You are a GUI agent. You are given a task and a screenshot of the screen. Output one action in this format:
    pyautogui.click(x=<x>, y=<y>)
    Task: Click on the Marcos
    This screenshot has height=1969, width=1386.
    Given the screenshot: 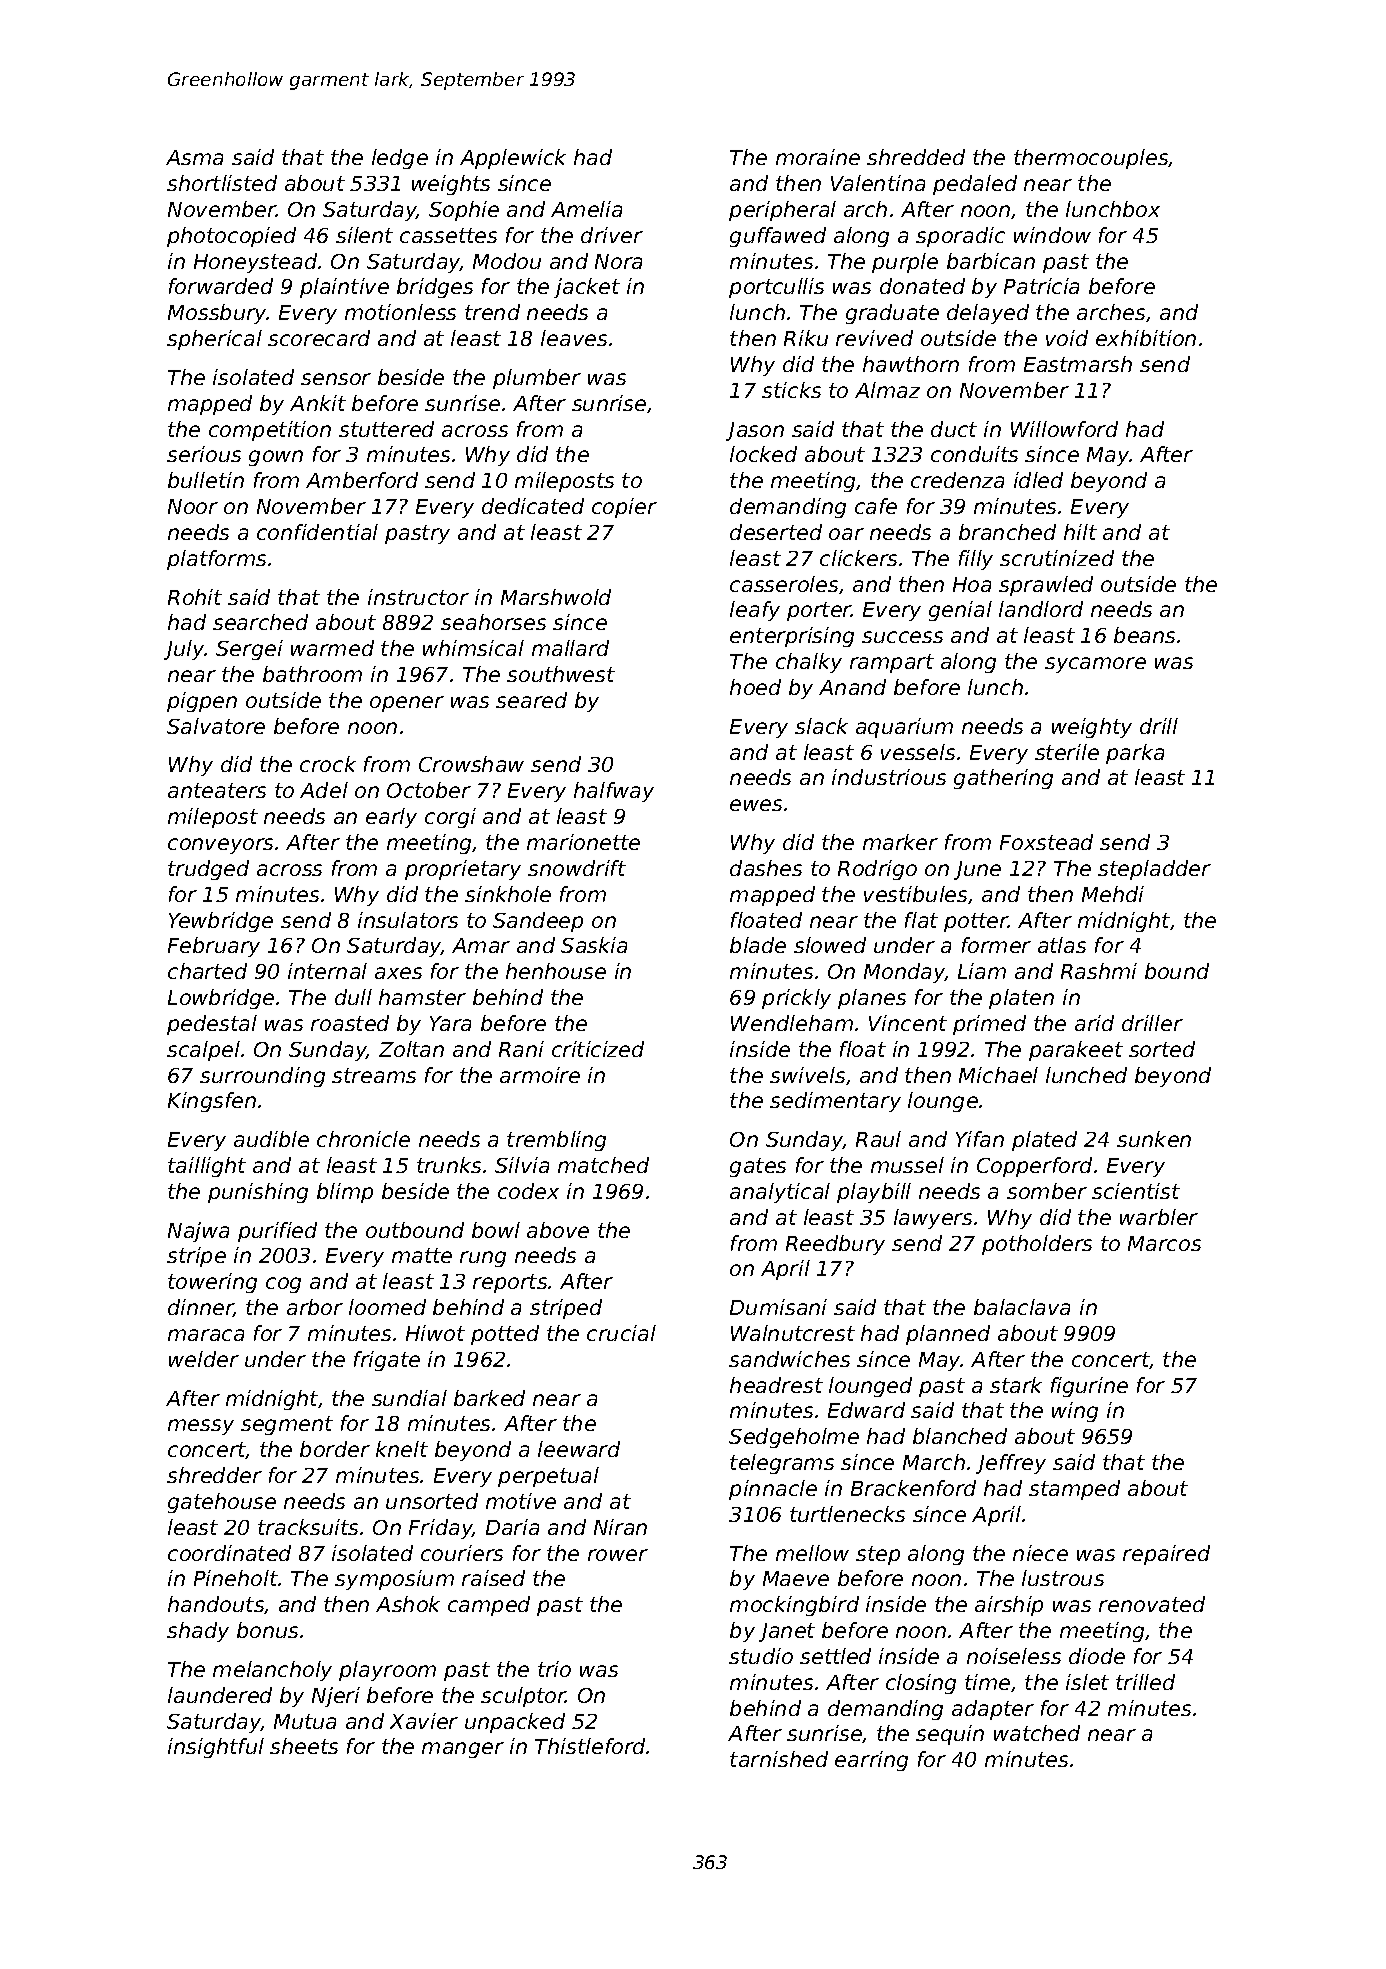 What is the action you would take?
    pyautogui.click(x=1164, y=1243)
